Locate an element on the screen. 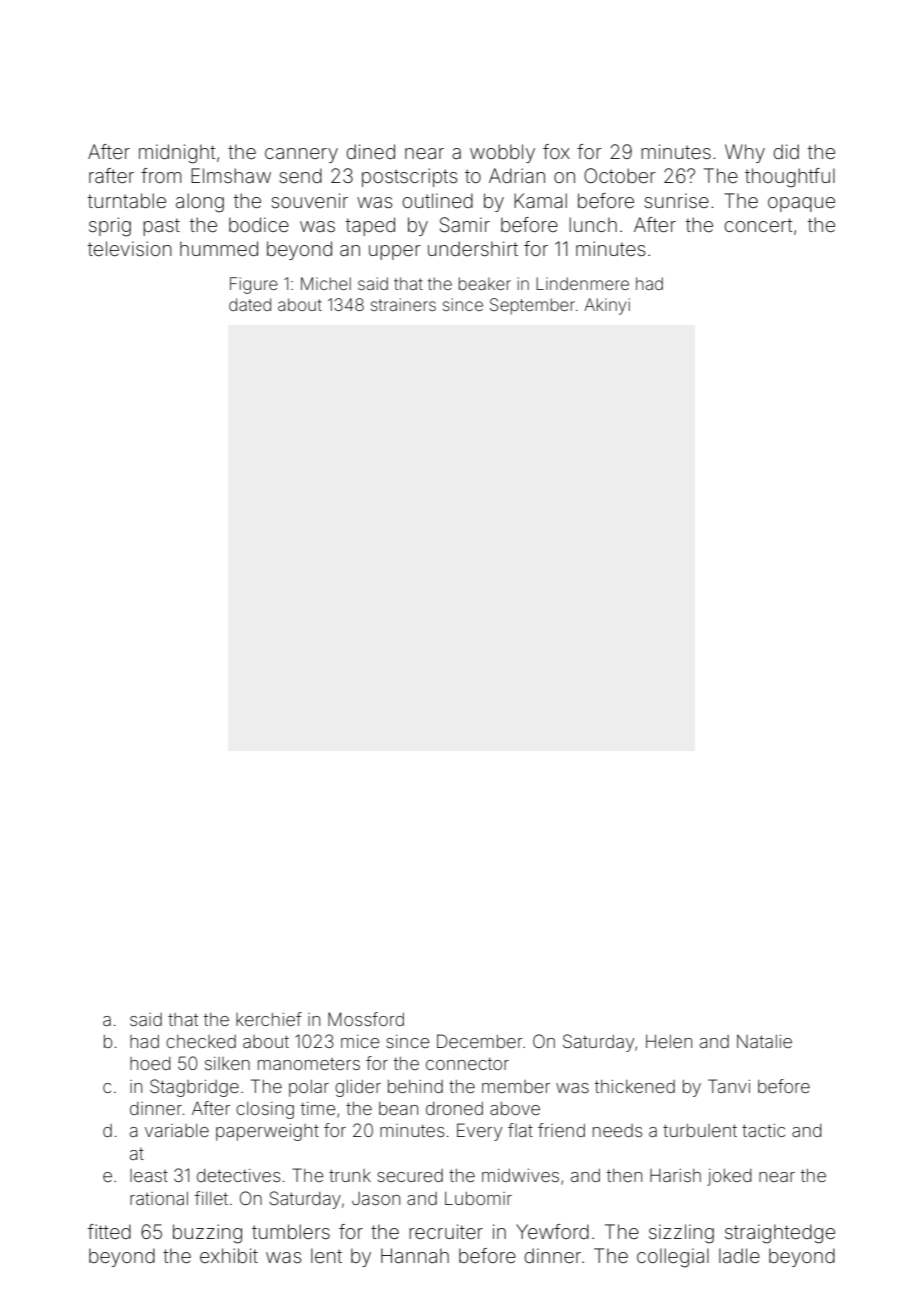 The height and width of the screenshot is (1314, 924). dated is located at coordinates (250, 304).
